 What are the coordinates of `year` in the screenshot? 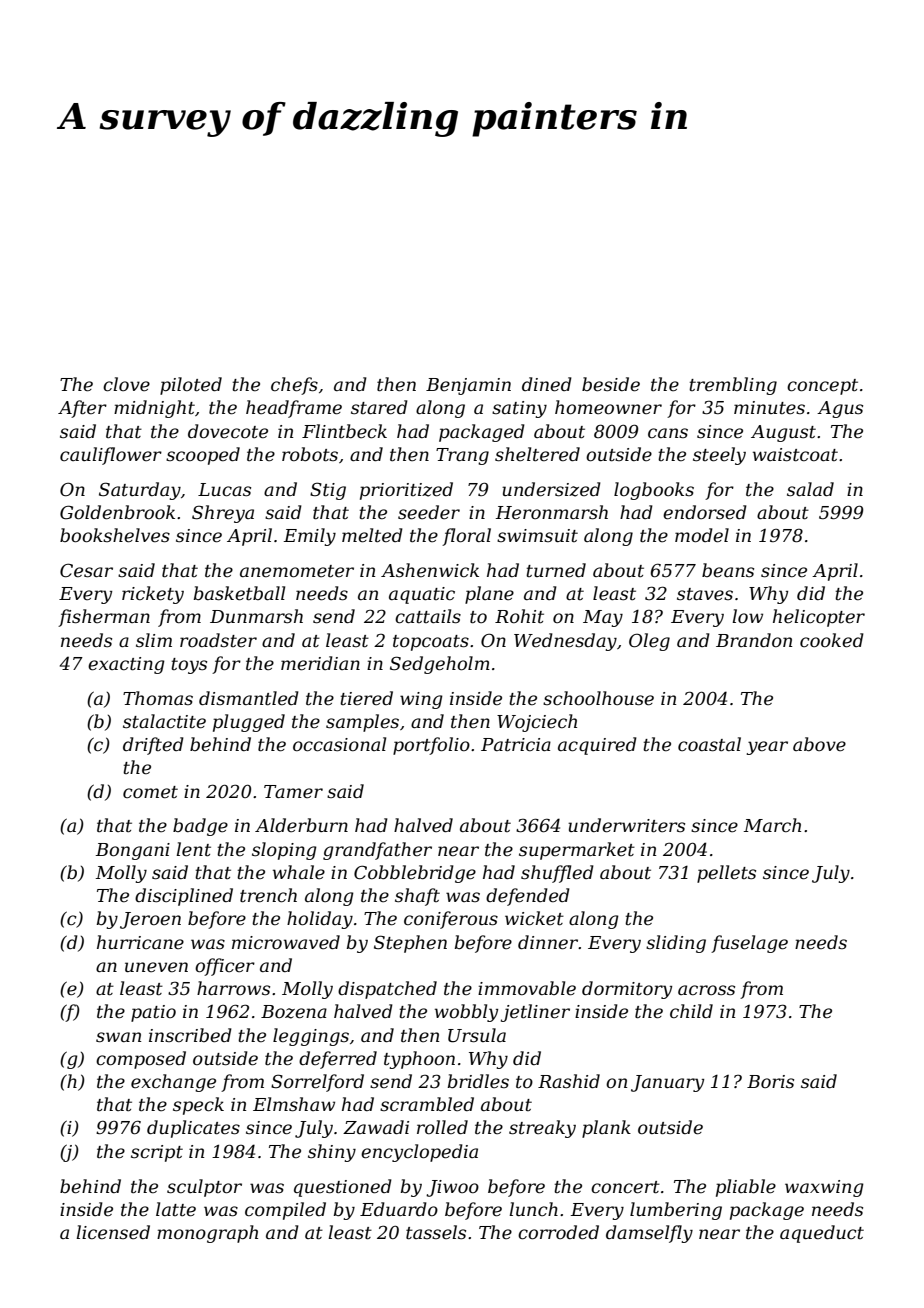 It's located at (767, 748).
